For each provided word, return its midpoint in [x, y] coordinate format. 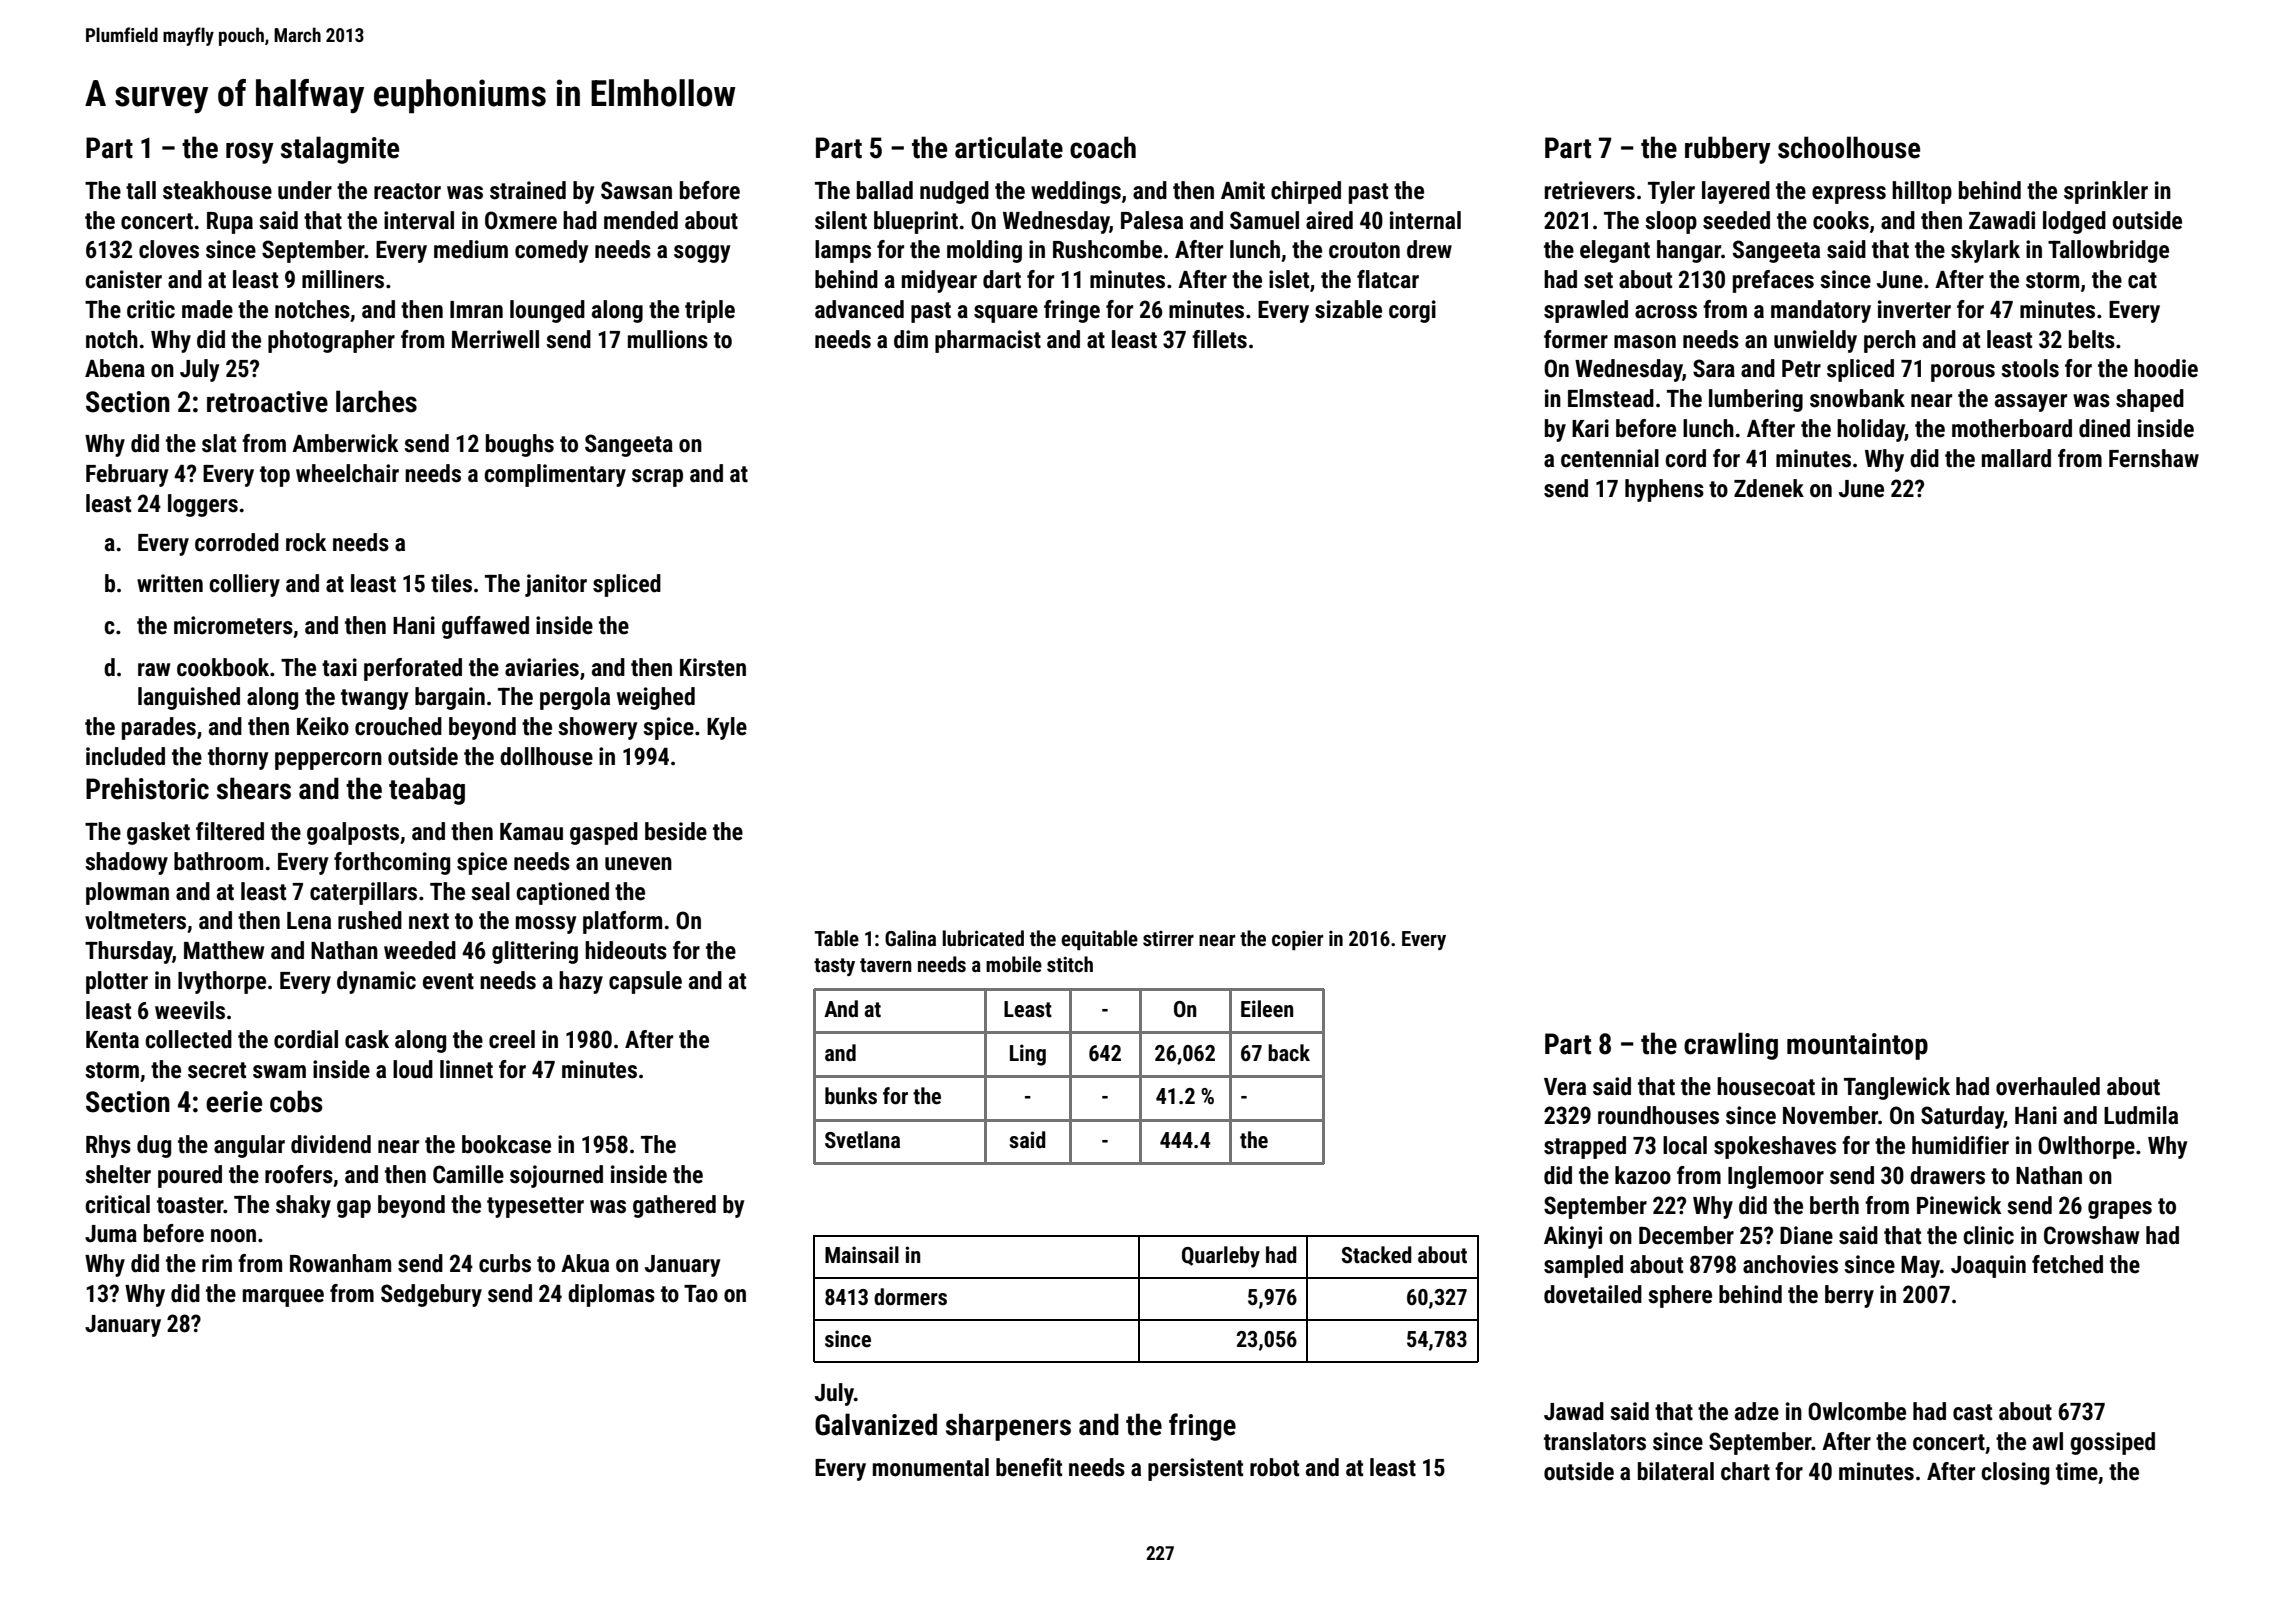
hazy [581, 982]
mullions [668, 339]
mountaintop [1857, 1046]
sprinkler [2106, 192]
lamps [843, 251]
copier [1297, 940]
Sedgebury [431, 1295]
